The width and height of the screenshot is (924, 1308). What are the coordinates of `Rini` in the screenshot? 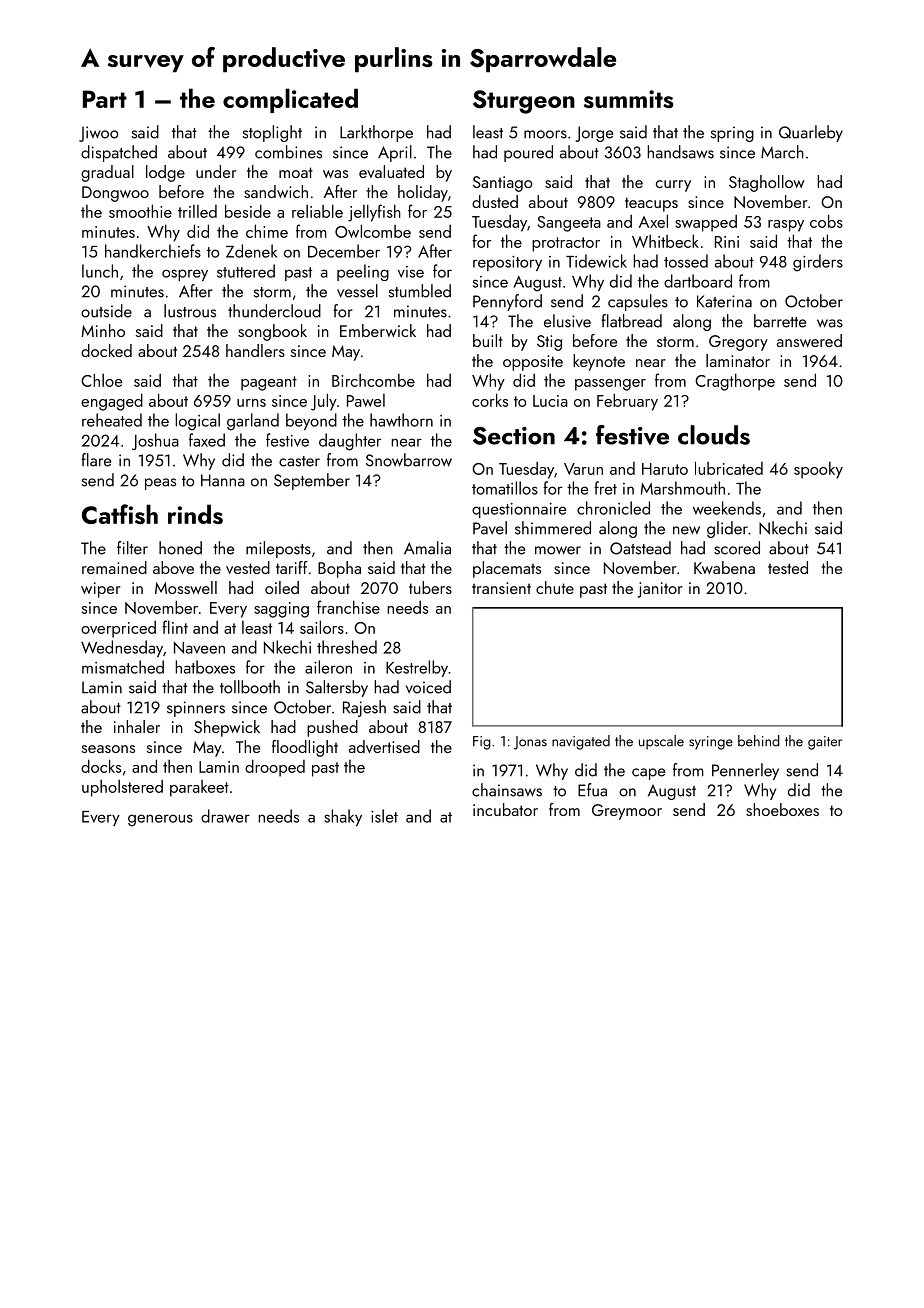 It's located at (727, 242).
